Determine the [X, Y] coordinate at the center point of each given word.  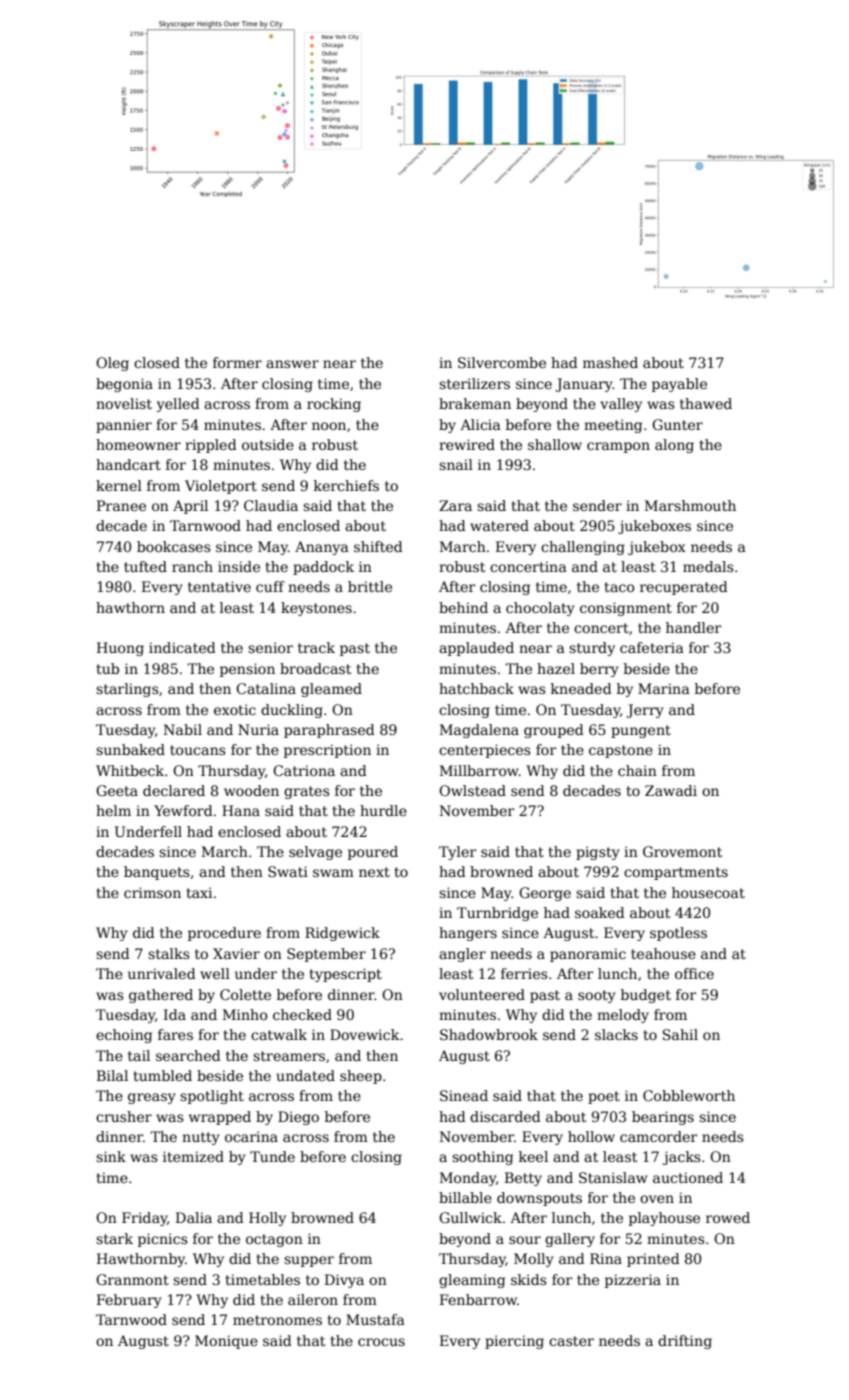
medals [708, 566]
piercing [514, 1342]
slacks [616, 1034]
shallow [555, 444]
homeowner [138, 444]
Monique [226, 1342]
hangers [468, 934]
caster [571, 1341]
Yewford [183, 810]
